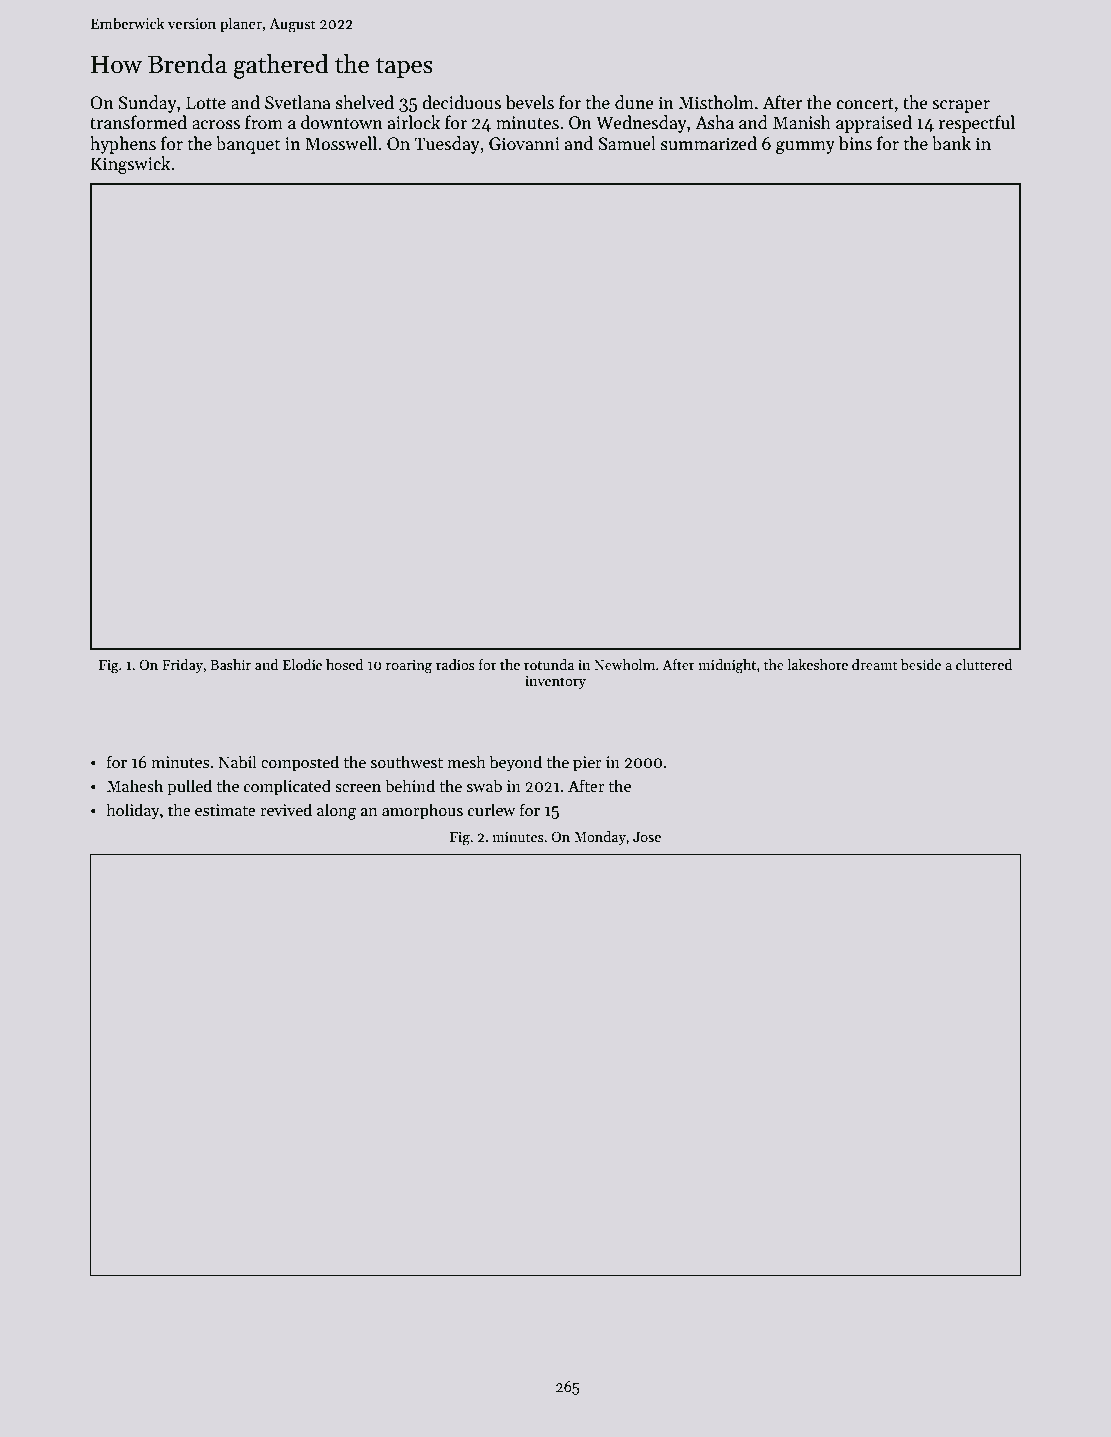 The width and height of the document is (1111, 1437). I want to click on dune, so click(634, 102).
